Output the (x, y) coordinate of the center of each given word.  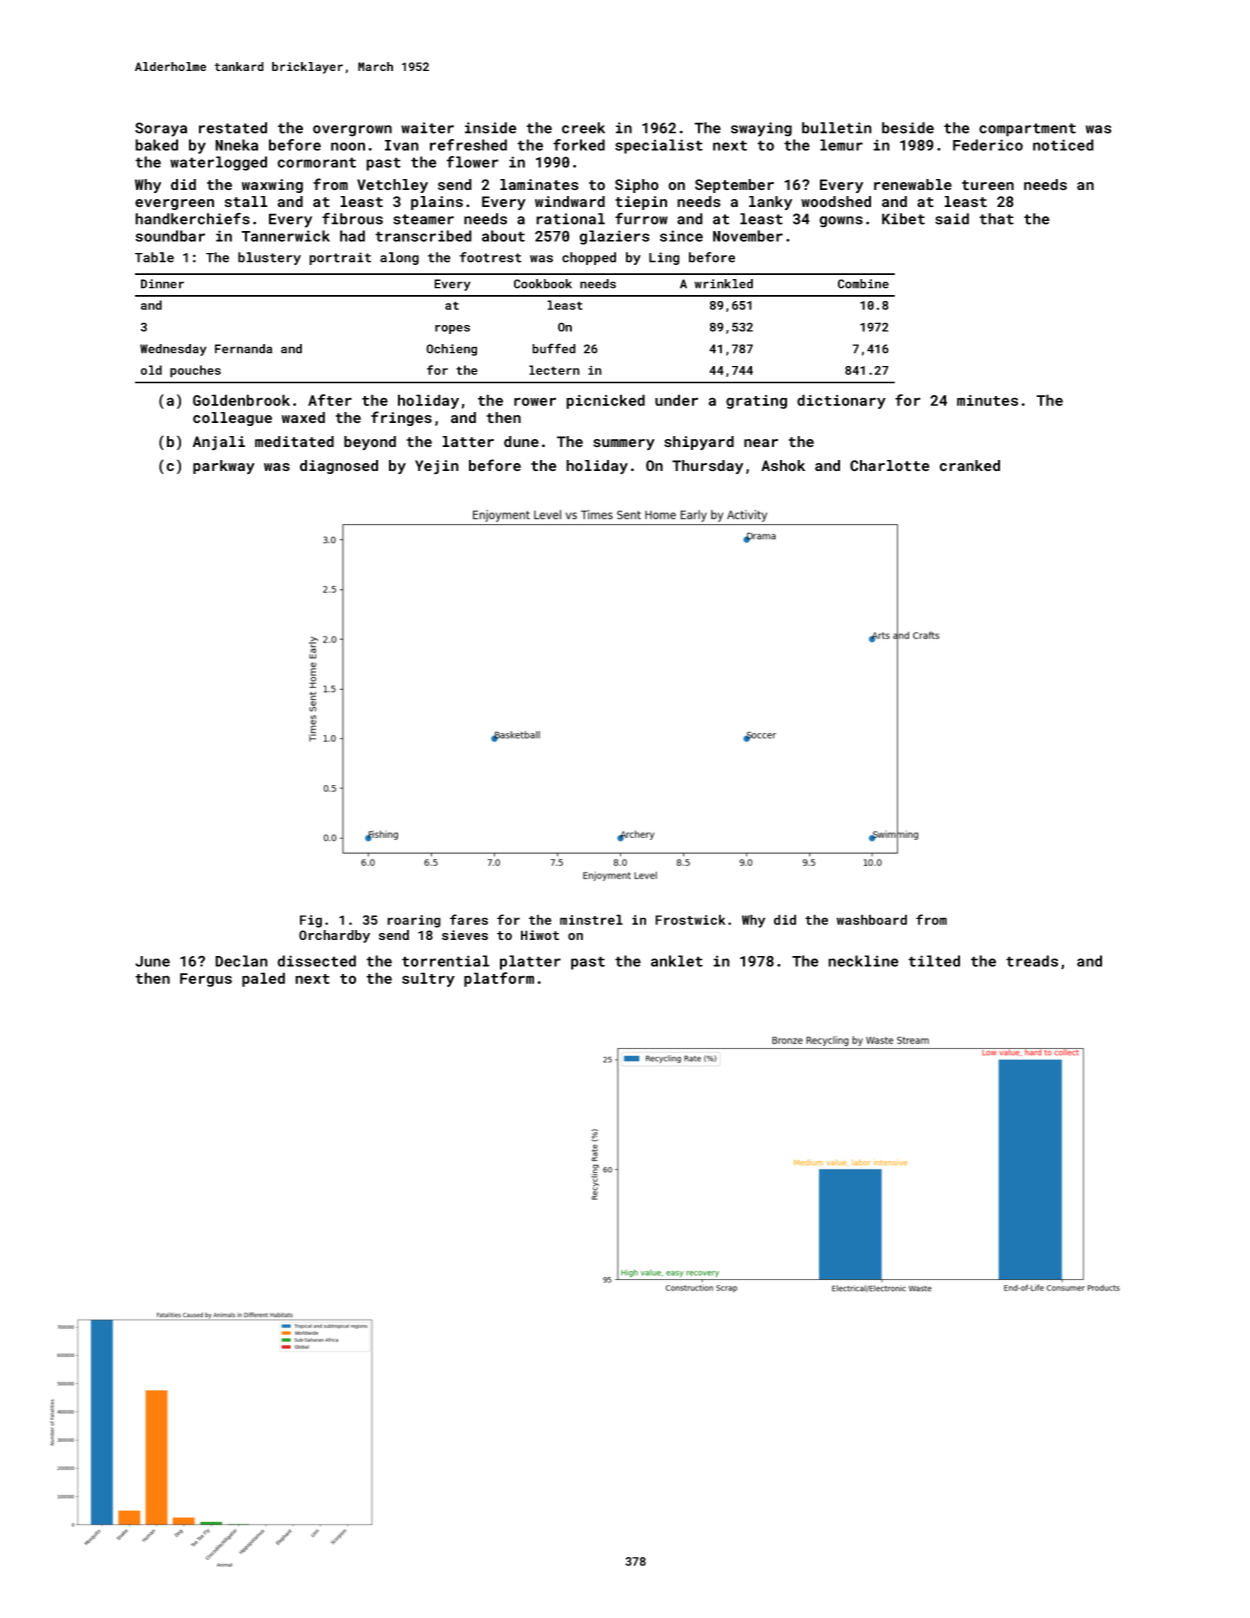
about (503, 236)
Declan (241, 961)
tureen (988, 185)
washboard (871, 919)
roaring (414, 921)
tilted (934, 961)
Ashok (783, 466)
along (399, 258)
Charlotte (889, 466)
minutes (987, 400)
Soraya (161, 129)
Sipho (637, 186)
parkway (224, 467)
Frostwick (690, 919)
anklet (677, 961)
